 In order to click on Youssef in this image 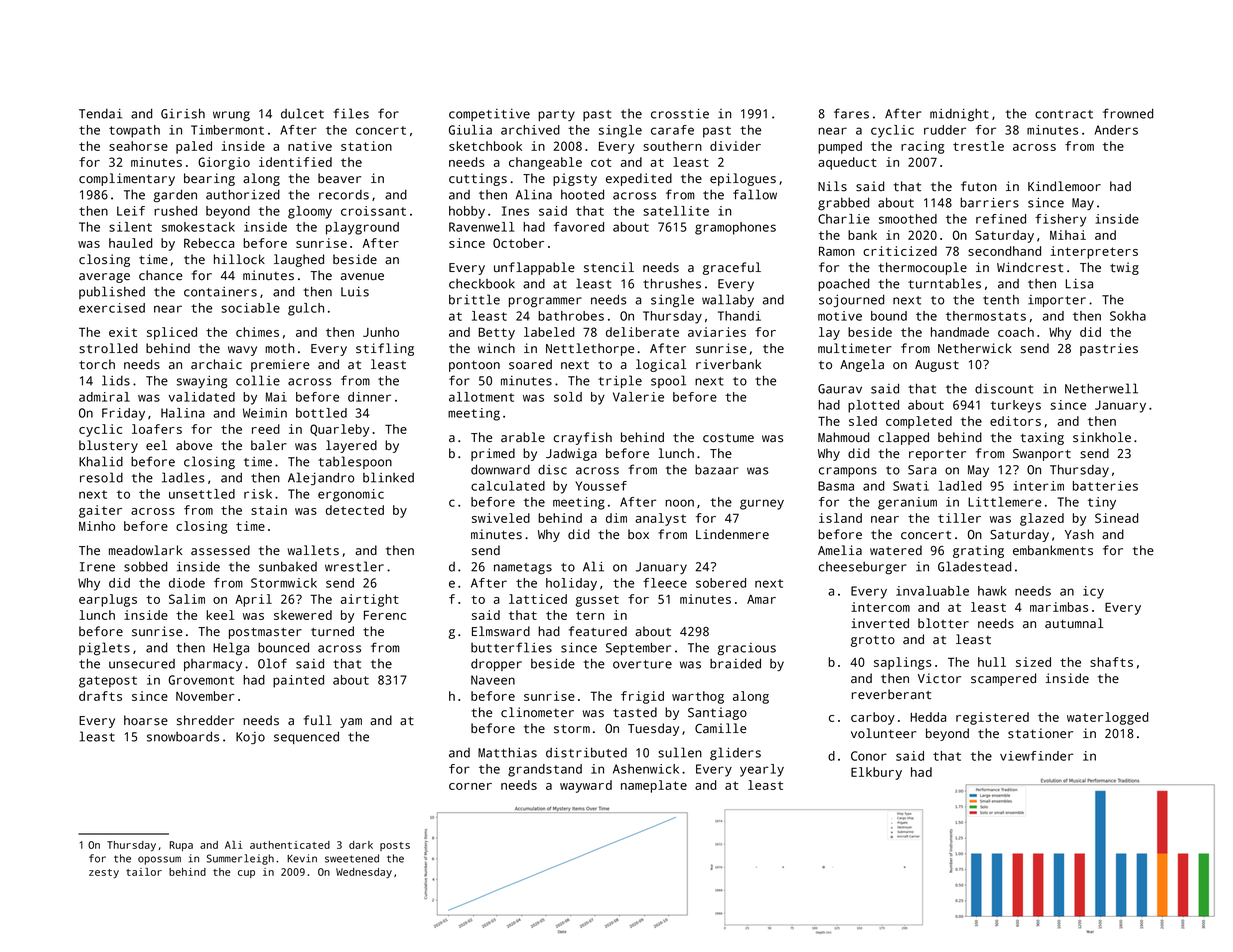, I will do `click(601, 486)`.
